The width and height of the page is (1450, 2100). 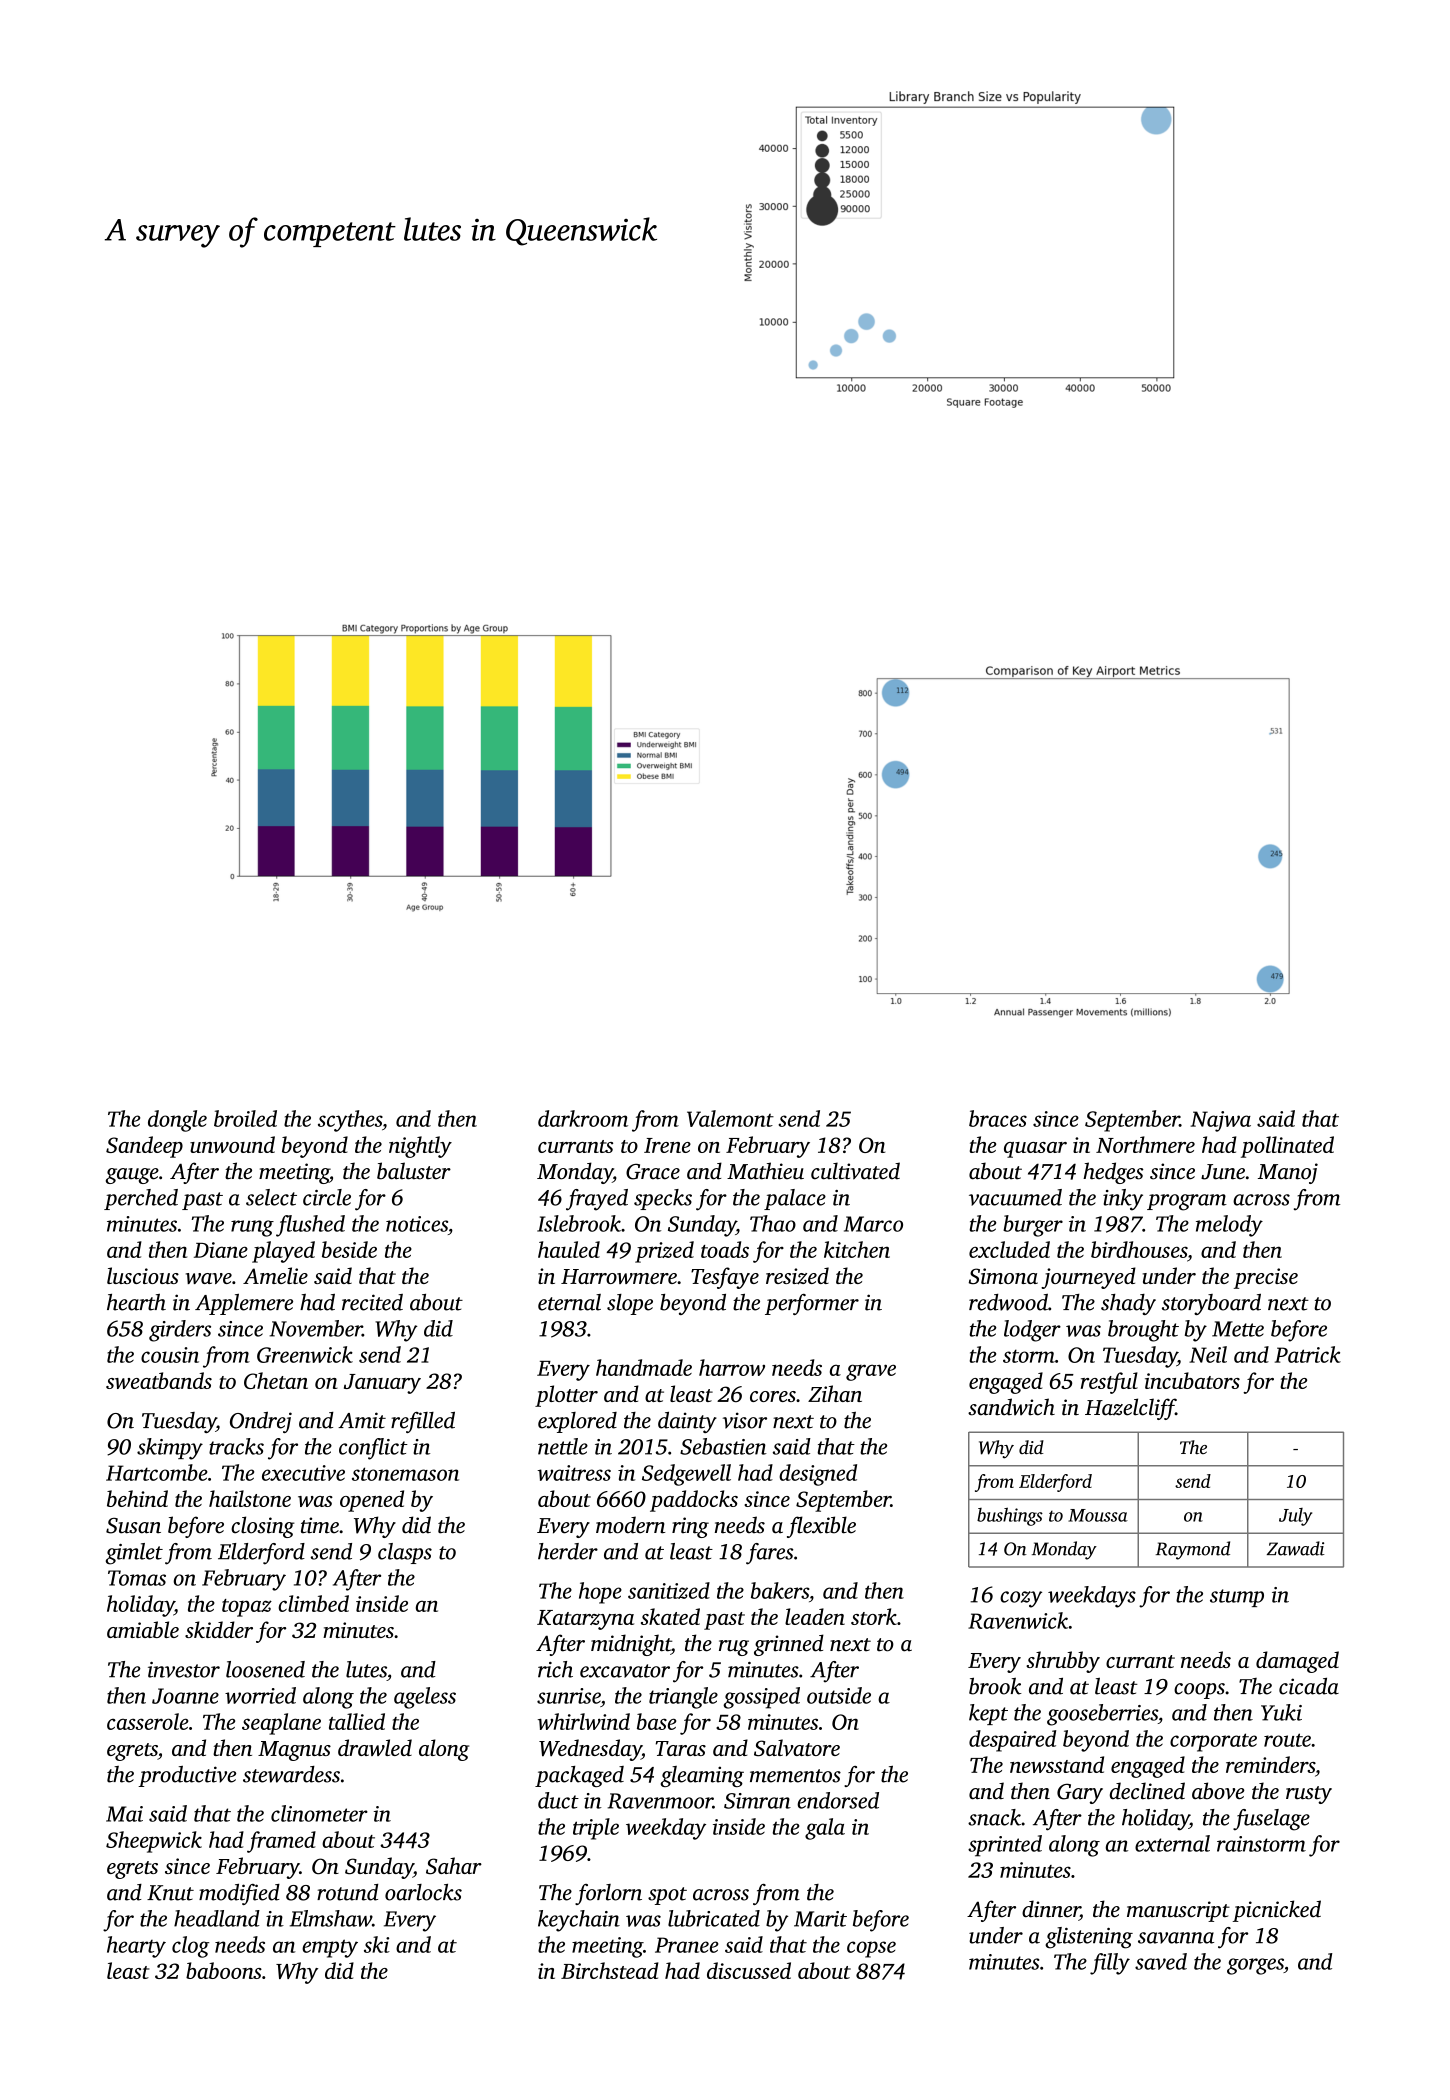 What do you see at coordinates (730, 1118) in the page?
I see `Valemont` at bounding box center [730, 1118].
